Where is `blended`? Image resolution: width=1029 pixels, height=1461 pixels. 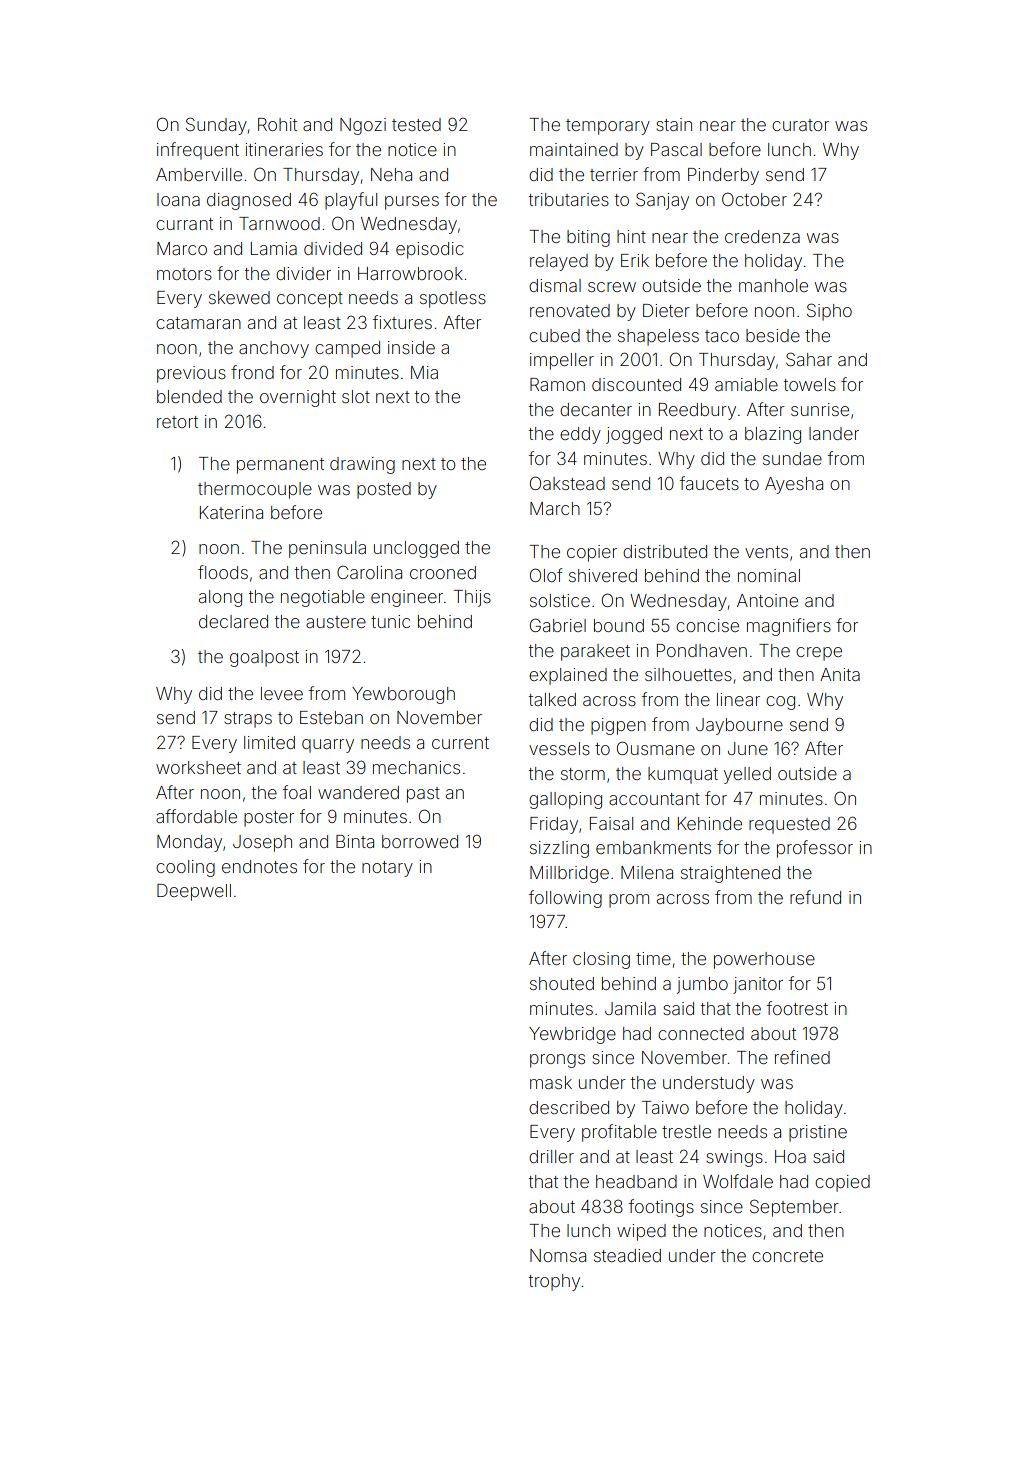
blended is located at coordinates (189, 396).
